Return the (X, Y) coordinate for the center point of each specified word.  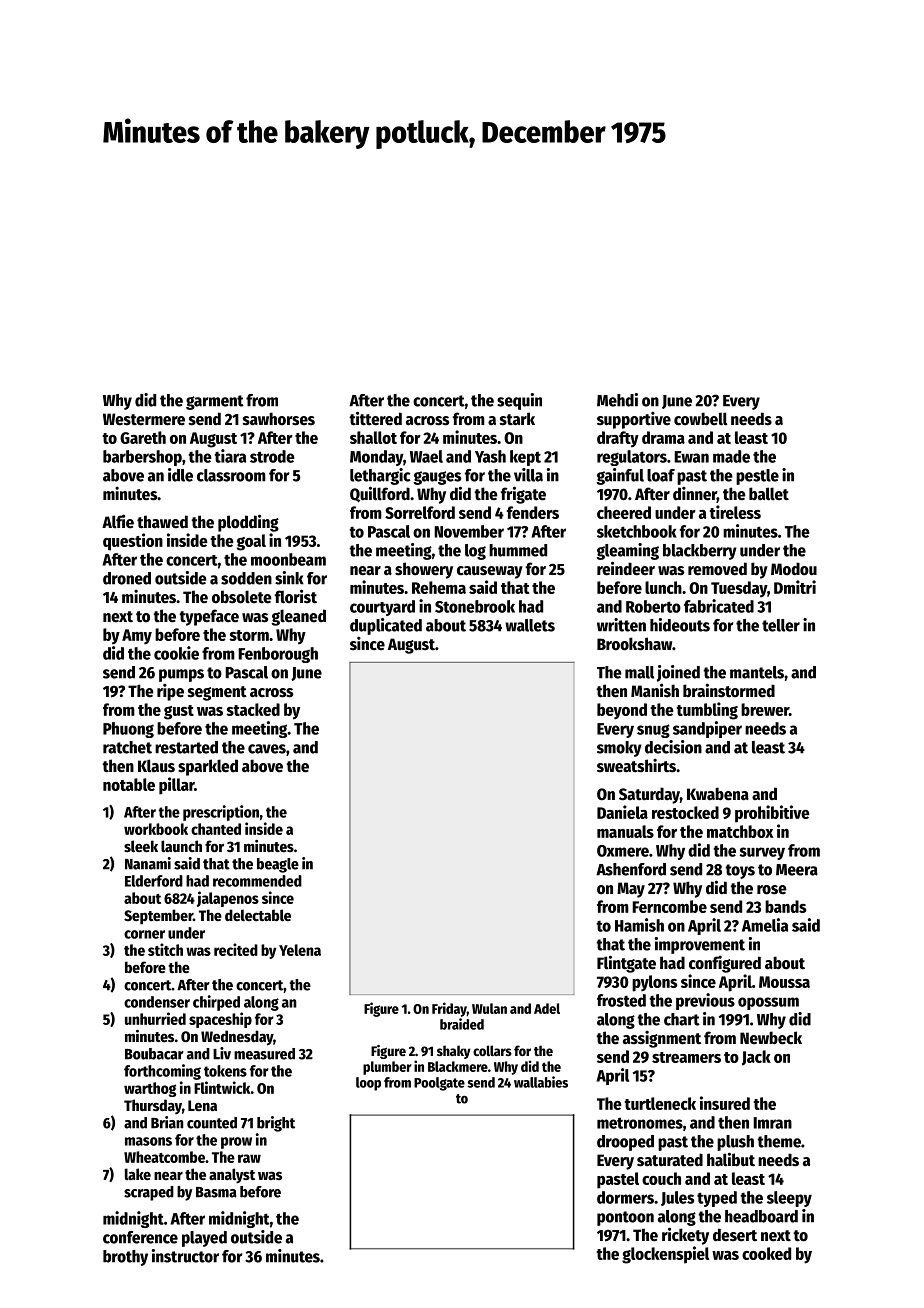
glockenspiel (665, 1255)
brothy (125, 1258)
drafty (618, 439)
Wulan (489, 1008)
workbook (156, 829)
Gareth (143, 437)
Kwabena (718, 794)
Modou (794, 569)
